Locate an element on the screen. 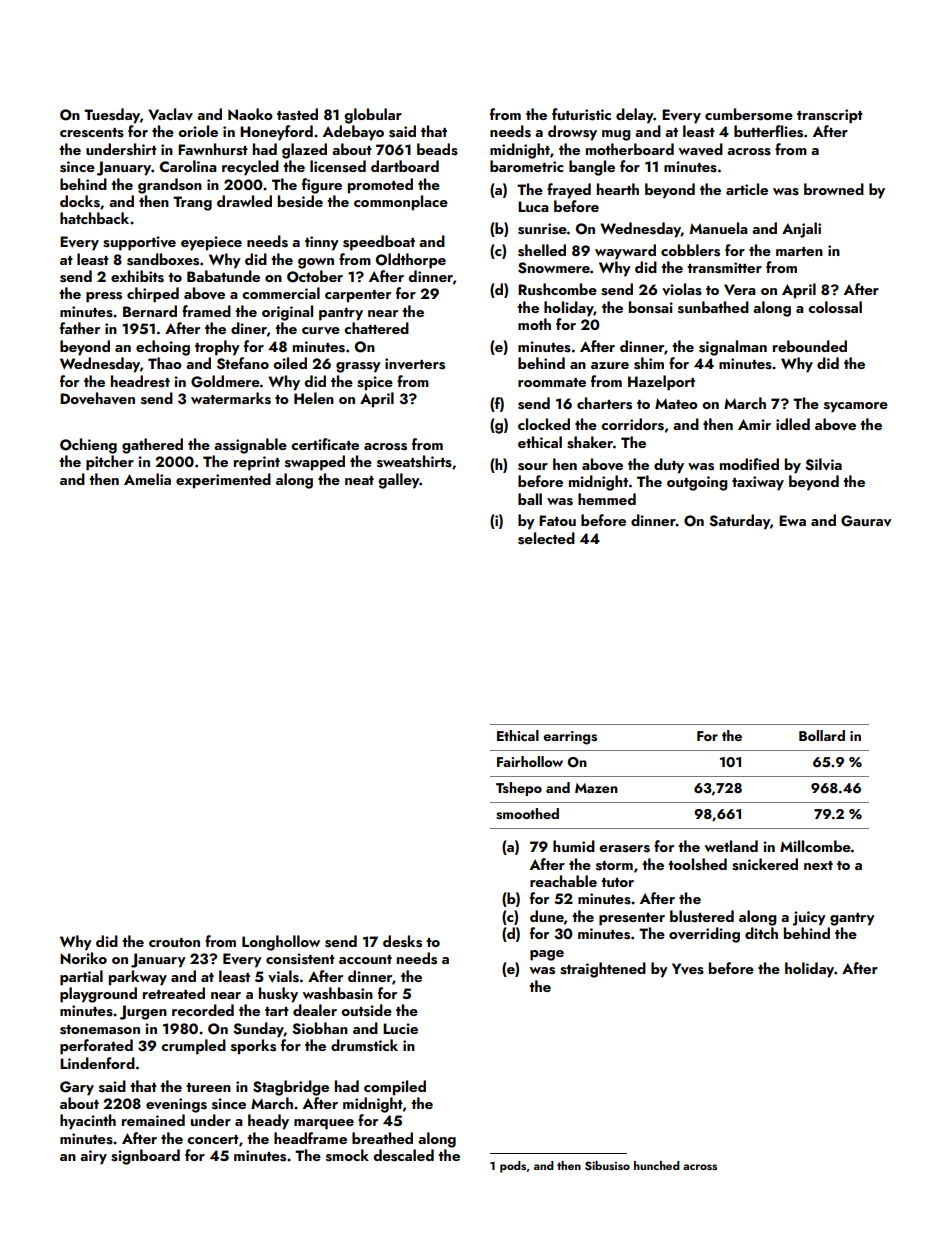 The width and height of the screenshot is (952, 1233). Sibusiso is located at coordinates (607, 1165).
